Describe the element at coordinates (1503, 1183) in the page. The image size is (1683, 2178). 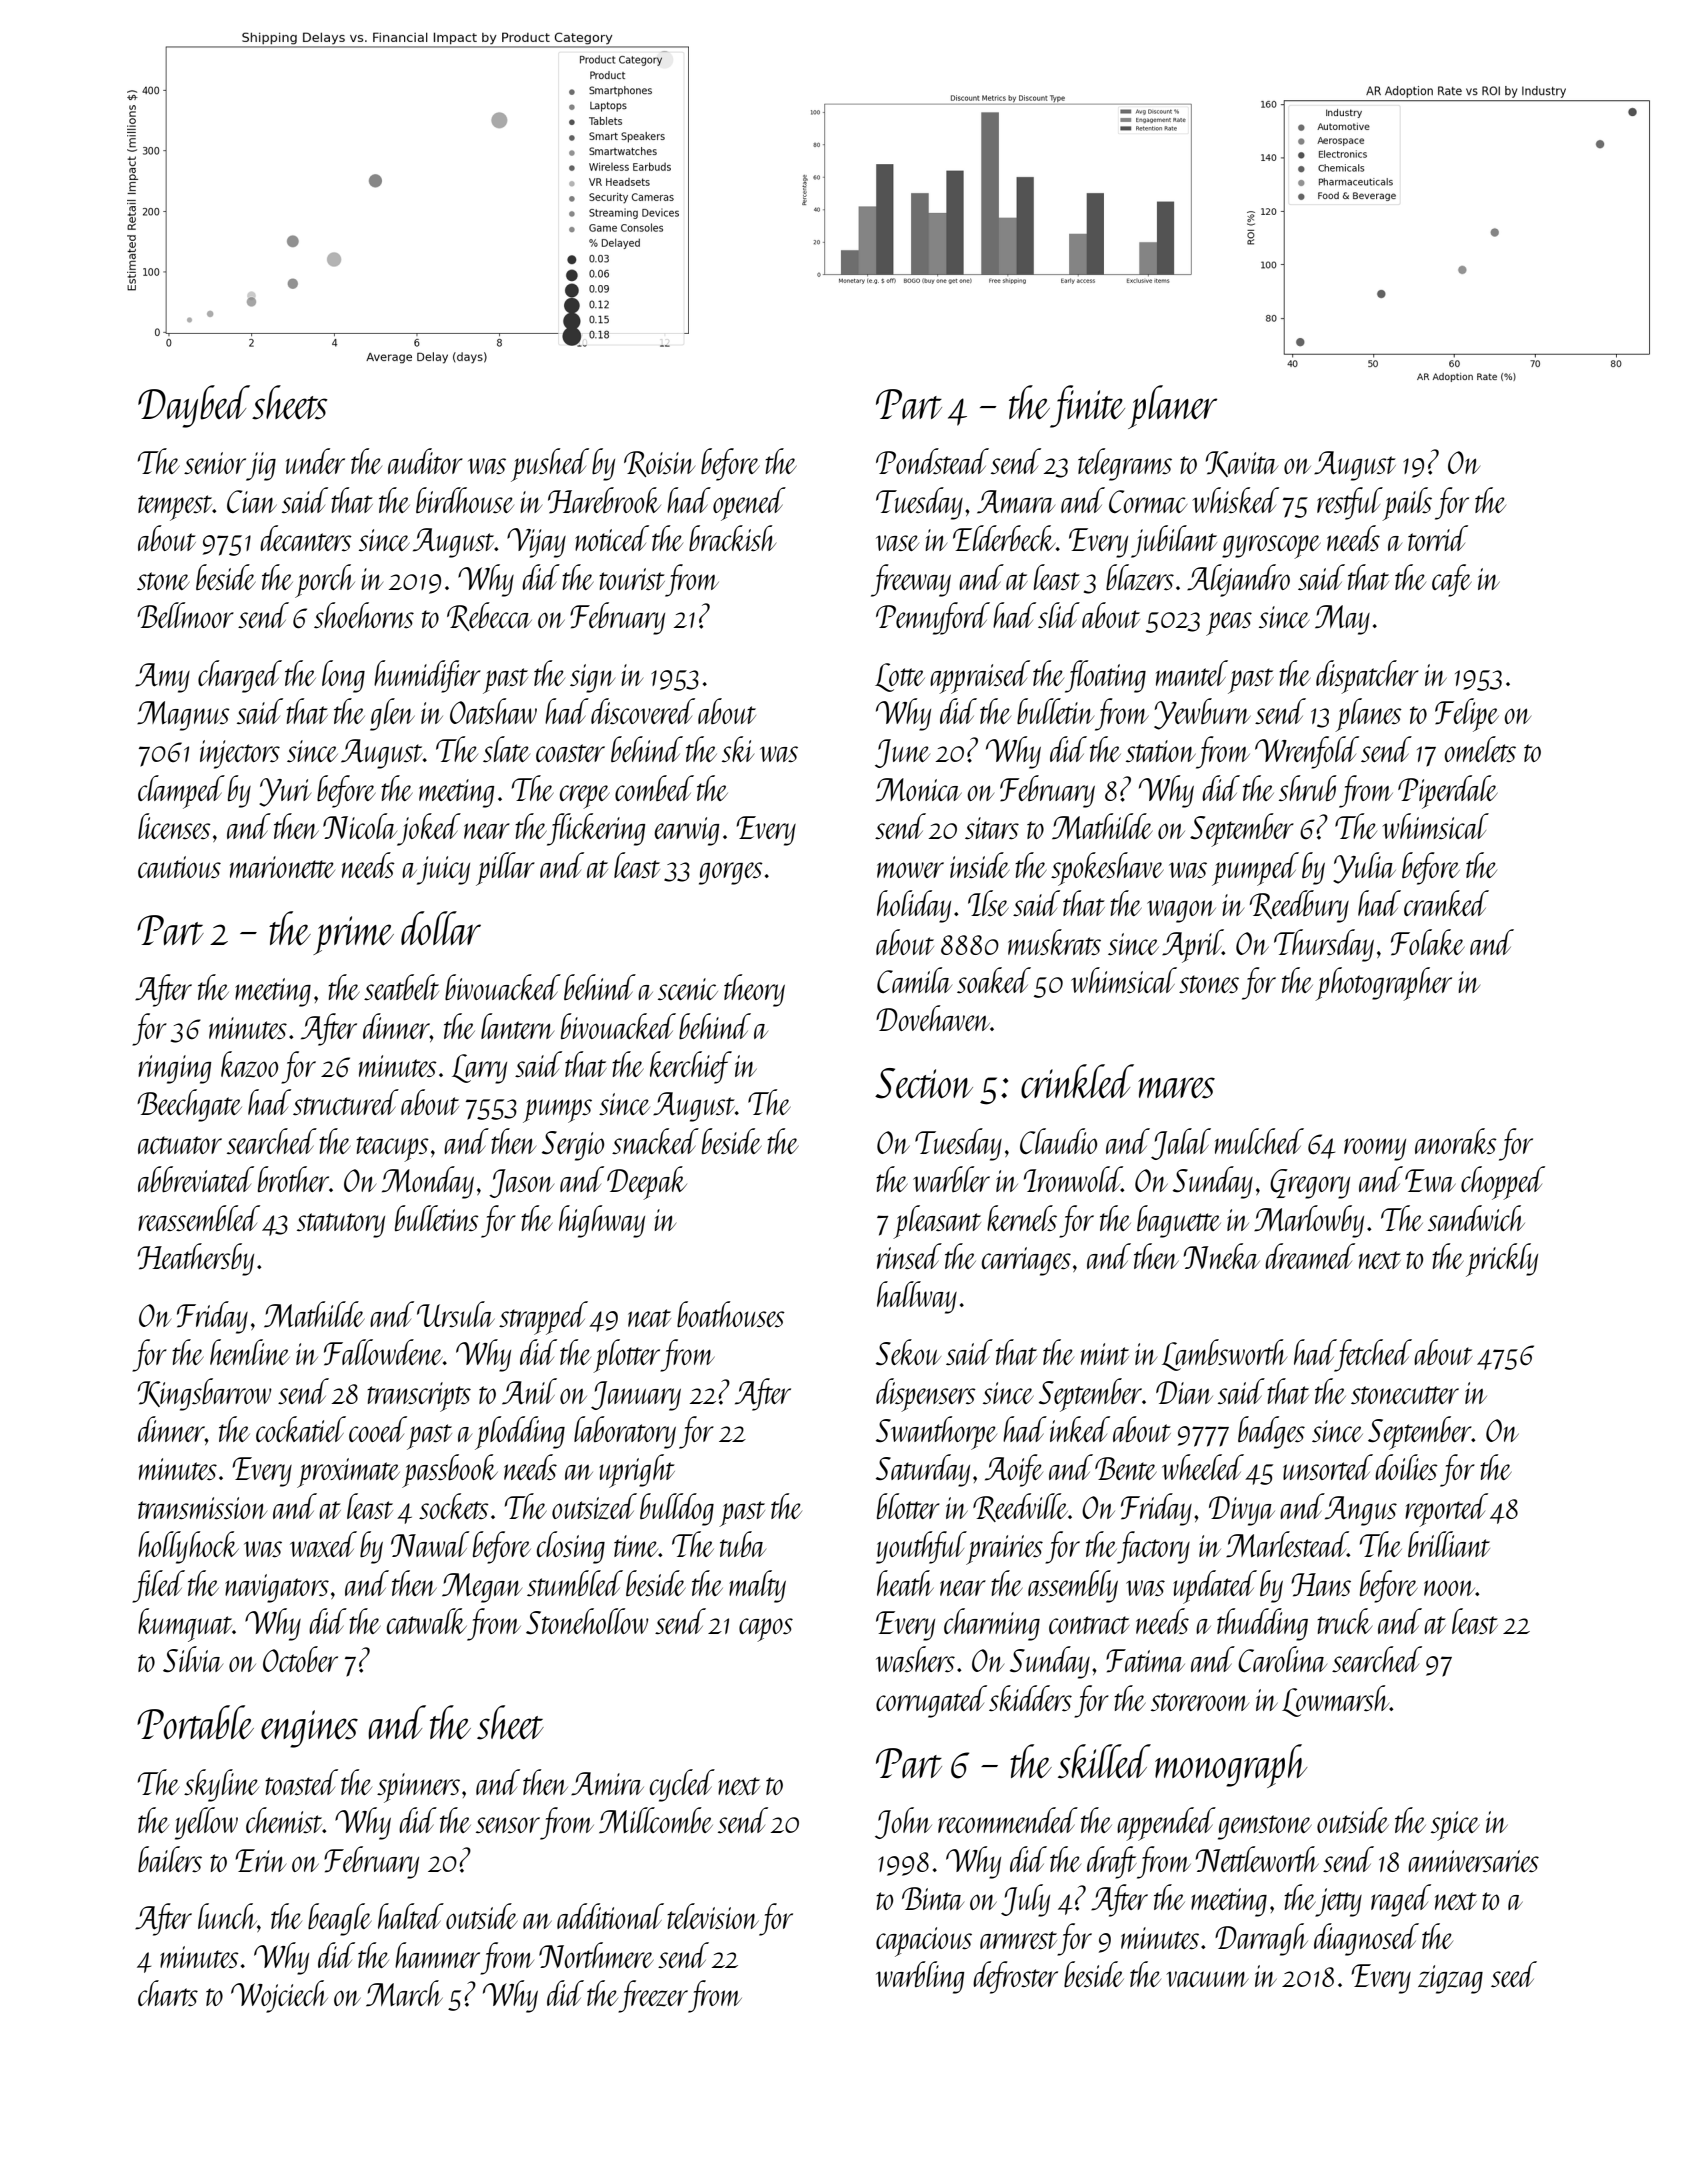
I see `chopped` at that location.
